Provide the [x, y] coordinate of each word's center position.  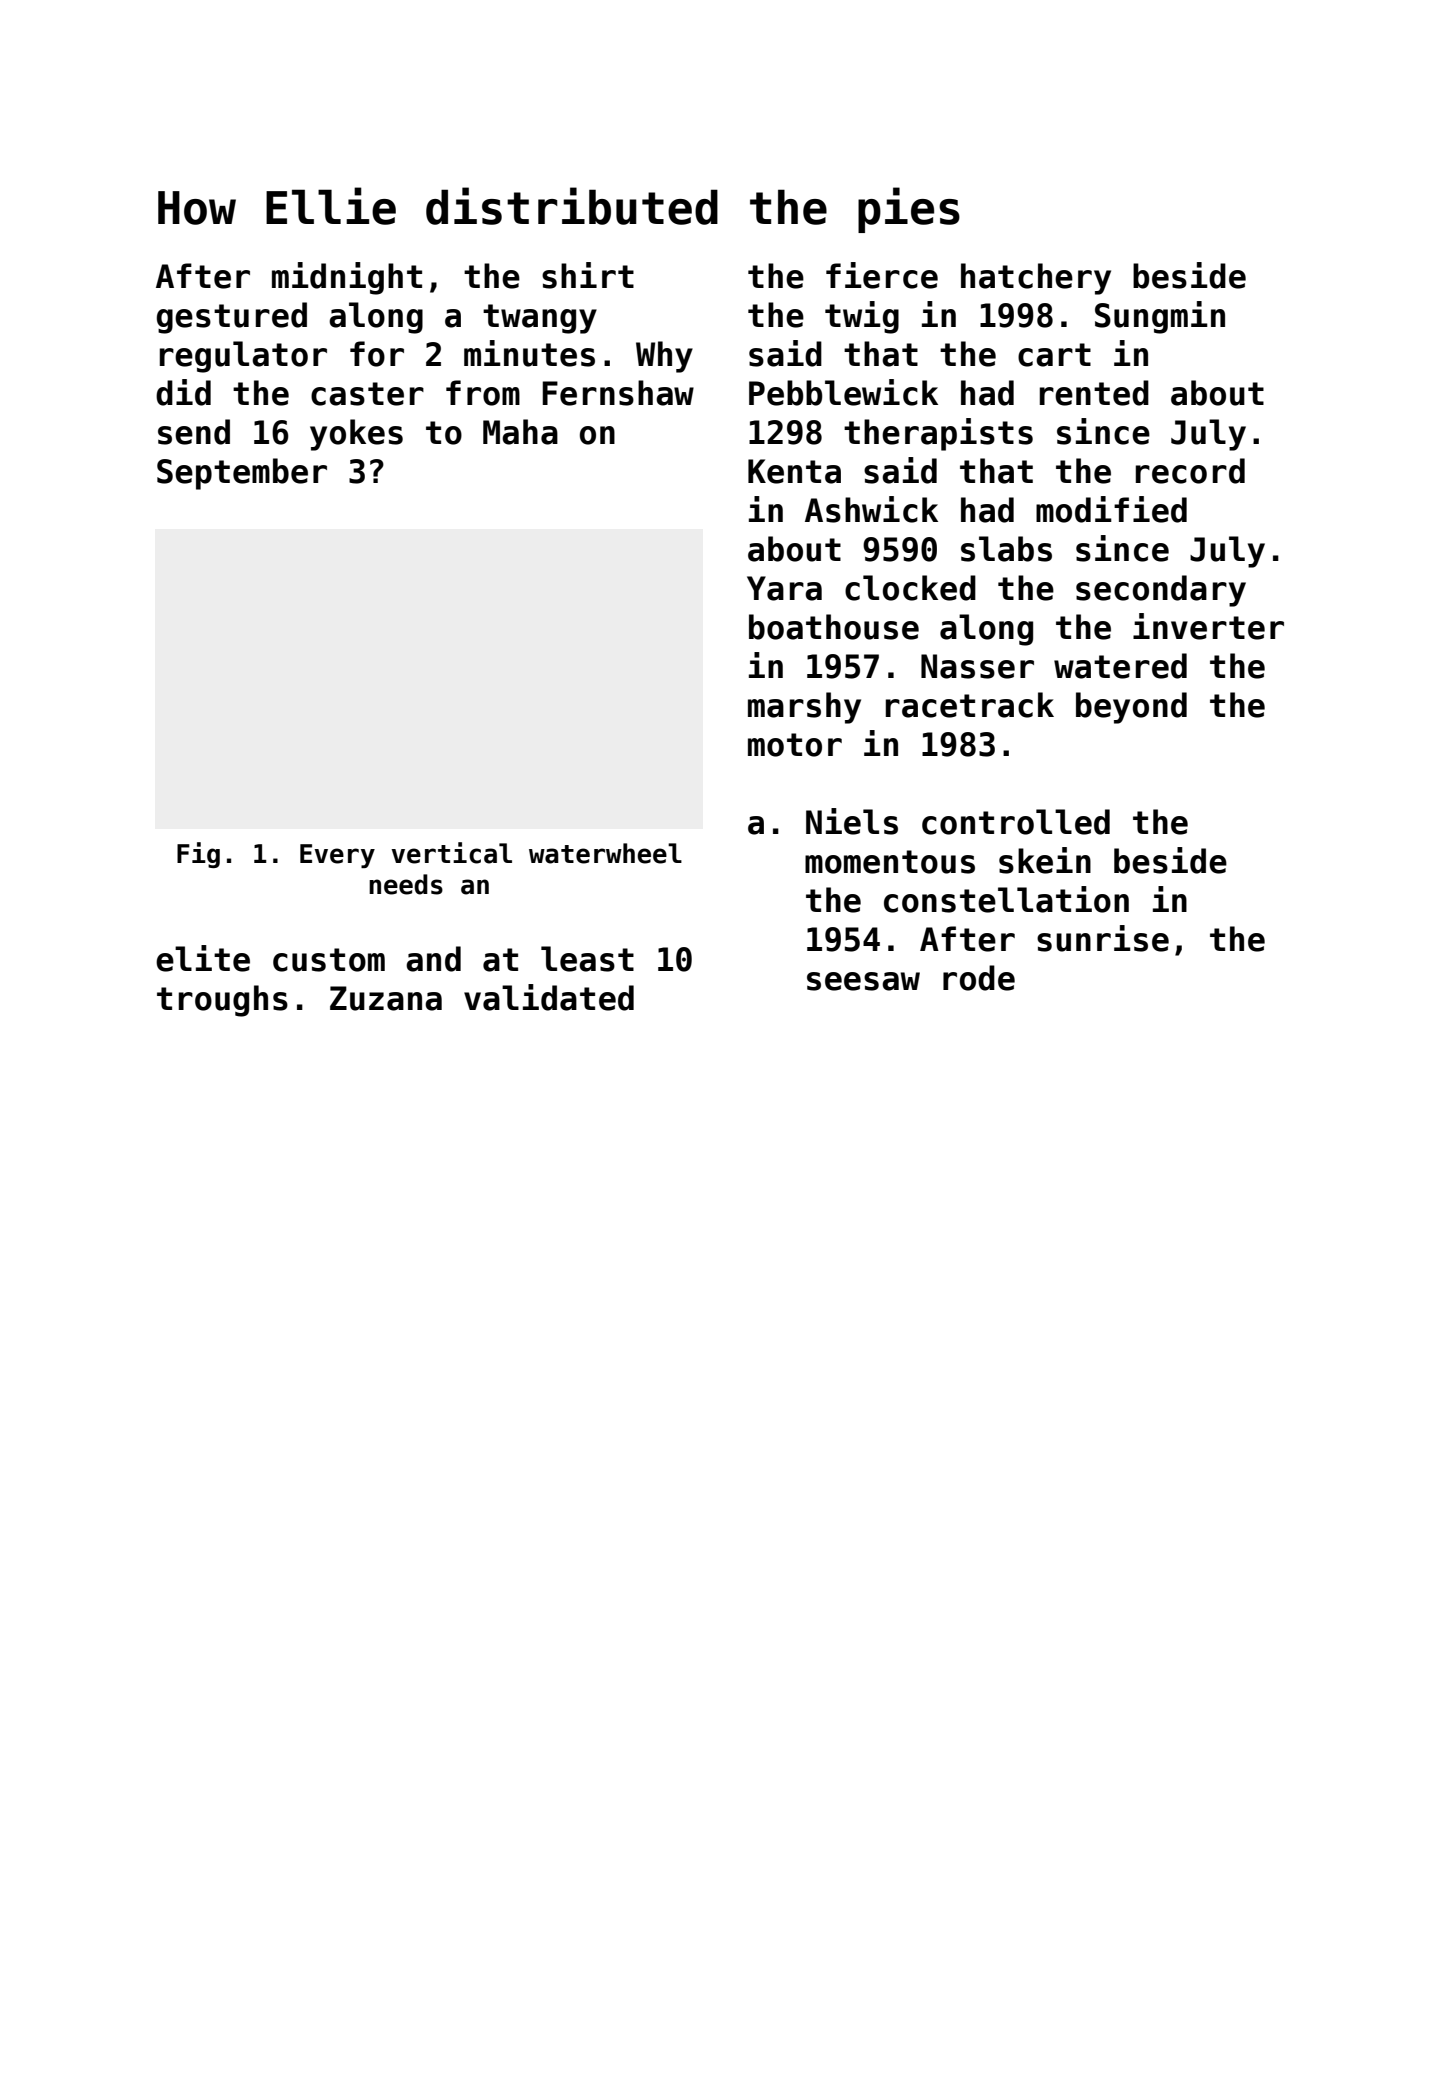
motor [795, 745]
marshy [804, 708]
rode [979, 978]
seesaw [863, 981]
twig [862, 317]
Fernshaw [618, 393]
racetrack [970, 705]
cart [1054, 355]
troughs [222, 1001]
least [587, 959]
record [1190, 471]
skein [1045, 860]
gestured [232, 318]
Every [337, 856]
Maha [520, 432]
